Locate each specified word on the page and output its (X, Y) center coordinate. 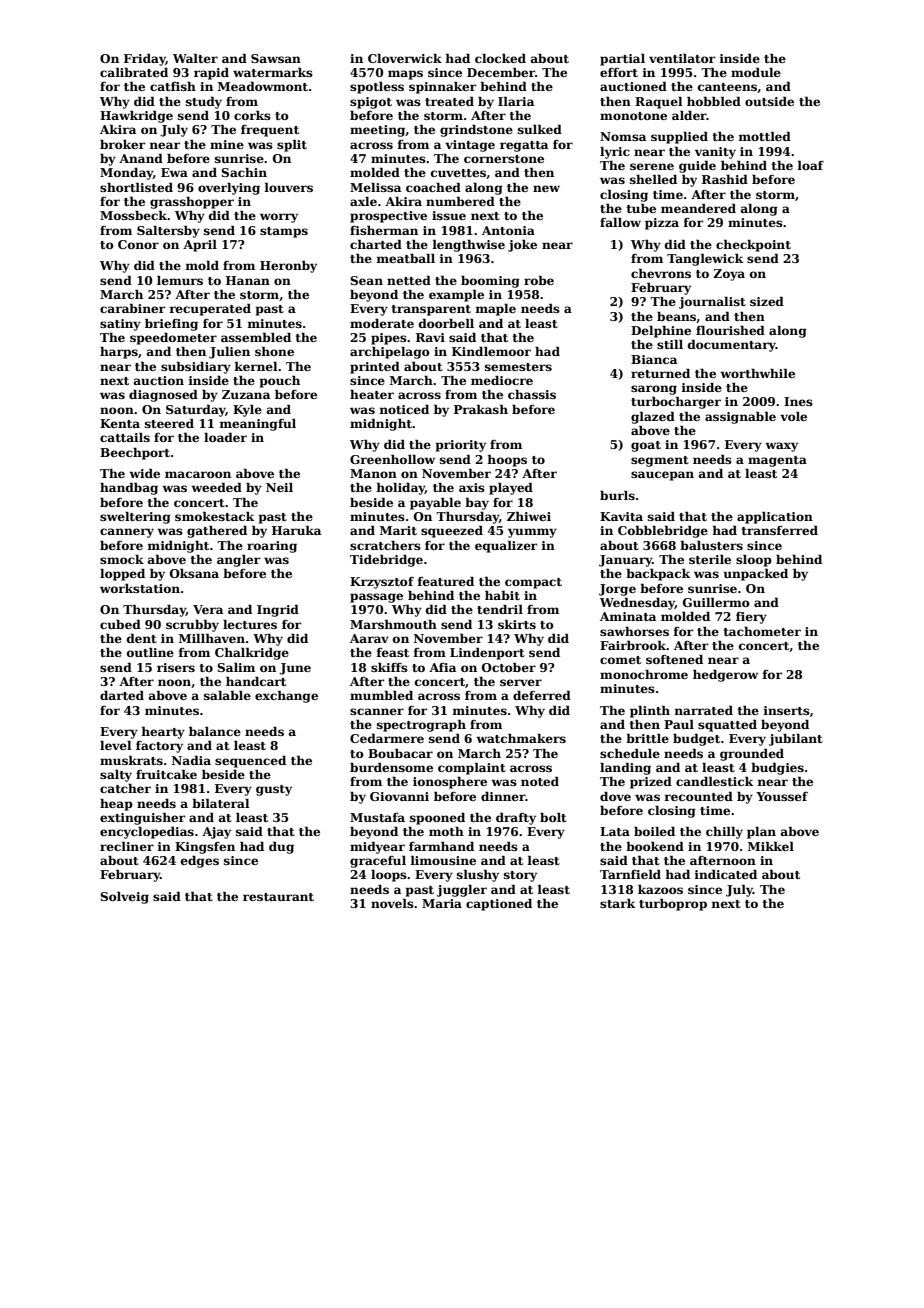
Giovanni (399, 796)
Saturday (195, 411)
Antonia (508, 230)
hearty (163, 732)
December (501, 72)
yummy (532, 533)
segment (660, 461)
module (756, 72)
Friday (145, 59)
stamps (284, 232)
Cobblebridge (663, 531)
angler (238, 560)
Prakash (481, 409)
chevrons (661, 273)
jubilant (796, 739)
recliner (127, 846)
